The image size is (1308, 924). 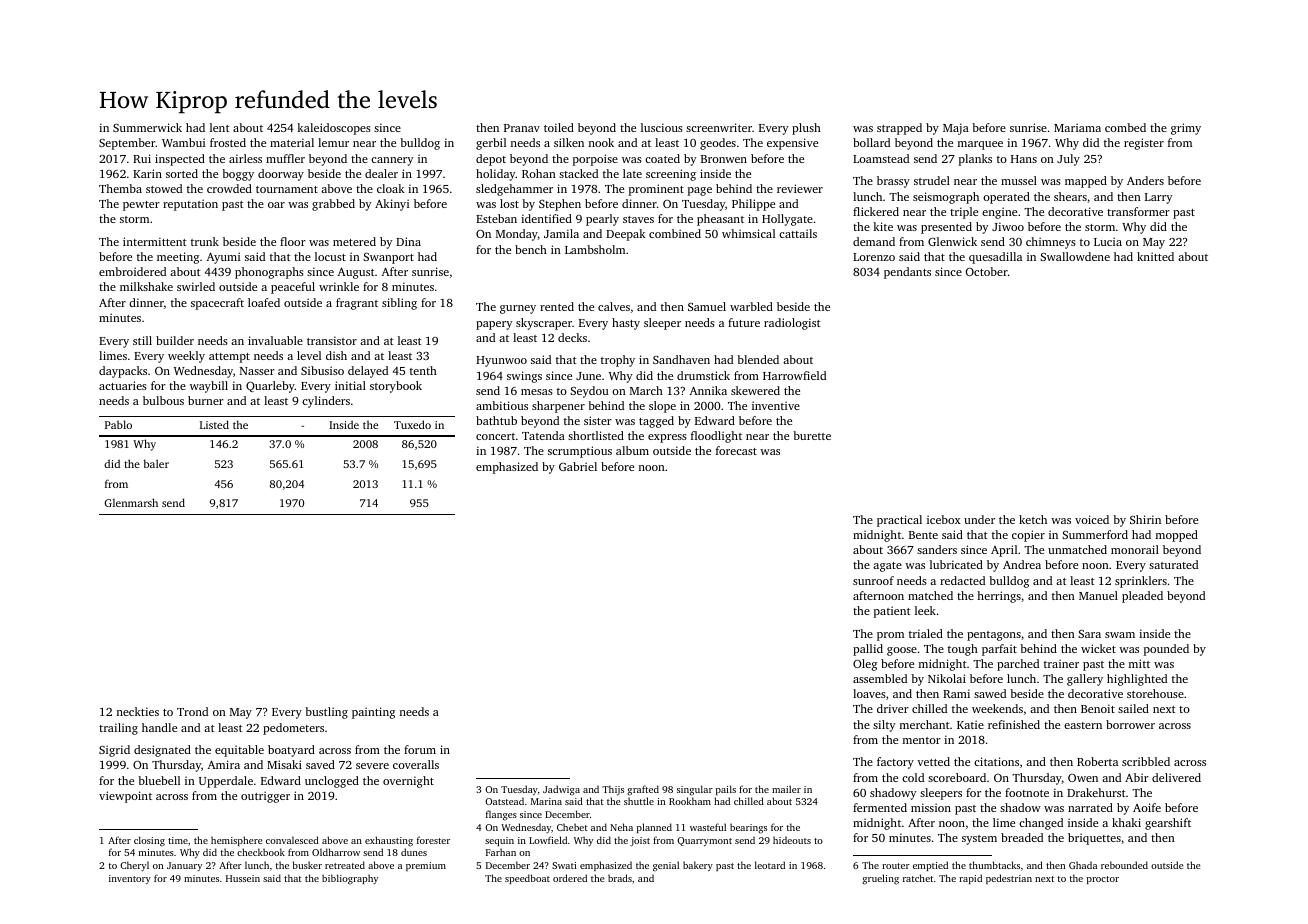 I want to click on Gabriel, so click(x=578, y=466).
